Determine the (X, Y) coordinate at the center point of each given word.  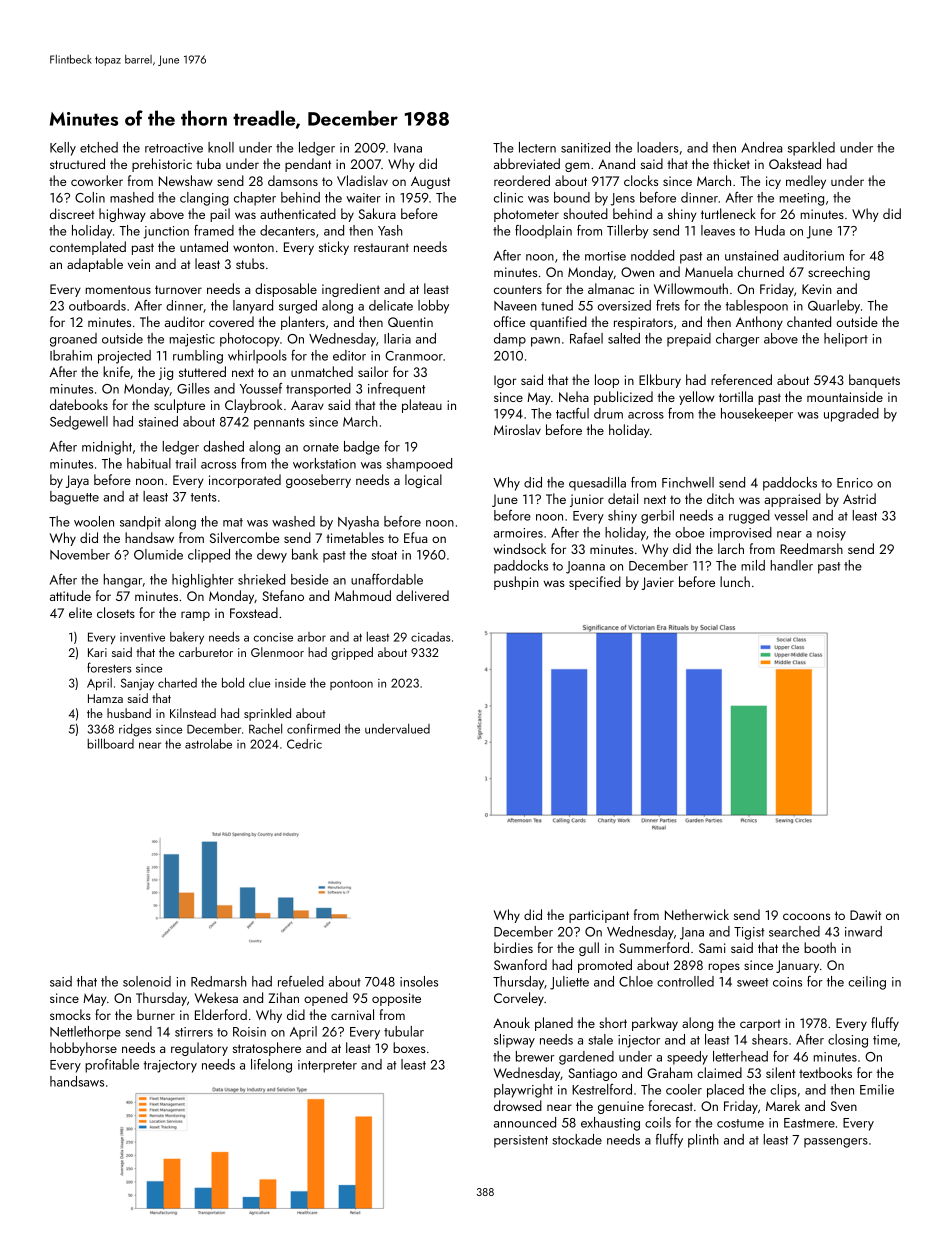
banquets (874, 381)
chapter (255, 199)
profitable (112, 1066)
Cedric (304, 744)
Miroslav (517, 429)
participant (599, 916)
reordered (522, 180)
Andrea (761, 147)
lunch (735, 581)
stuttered (202, 371)
